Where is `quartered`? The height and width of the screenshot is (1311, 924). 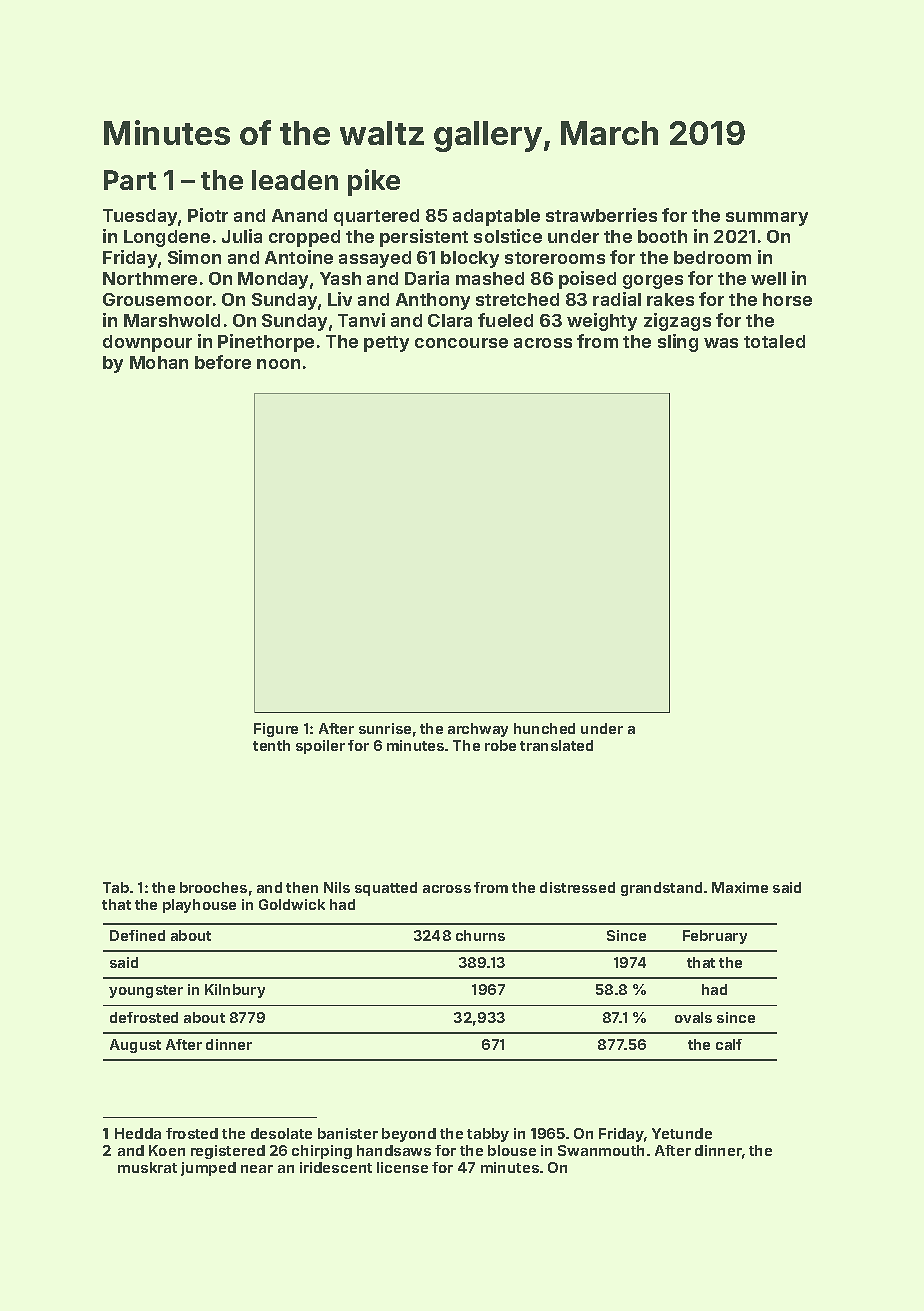
quartered is located at coordinates (376, 217).
